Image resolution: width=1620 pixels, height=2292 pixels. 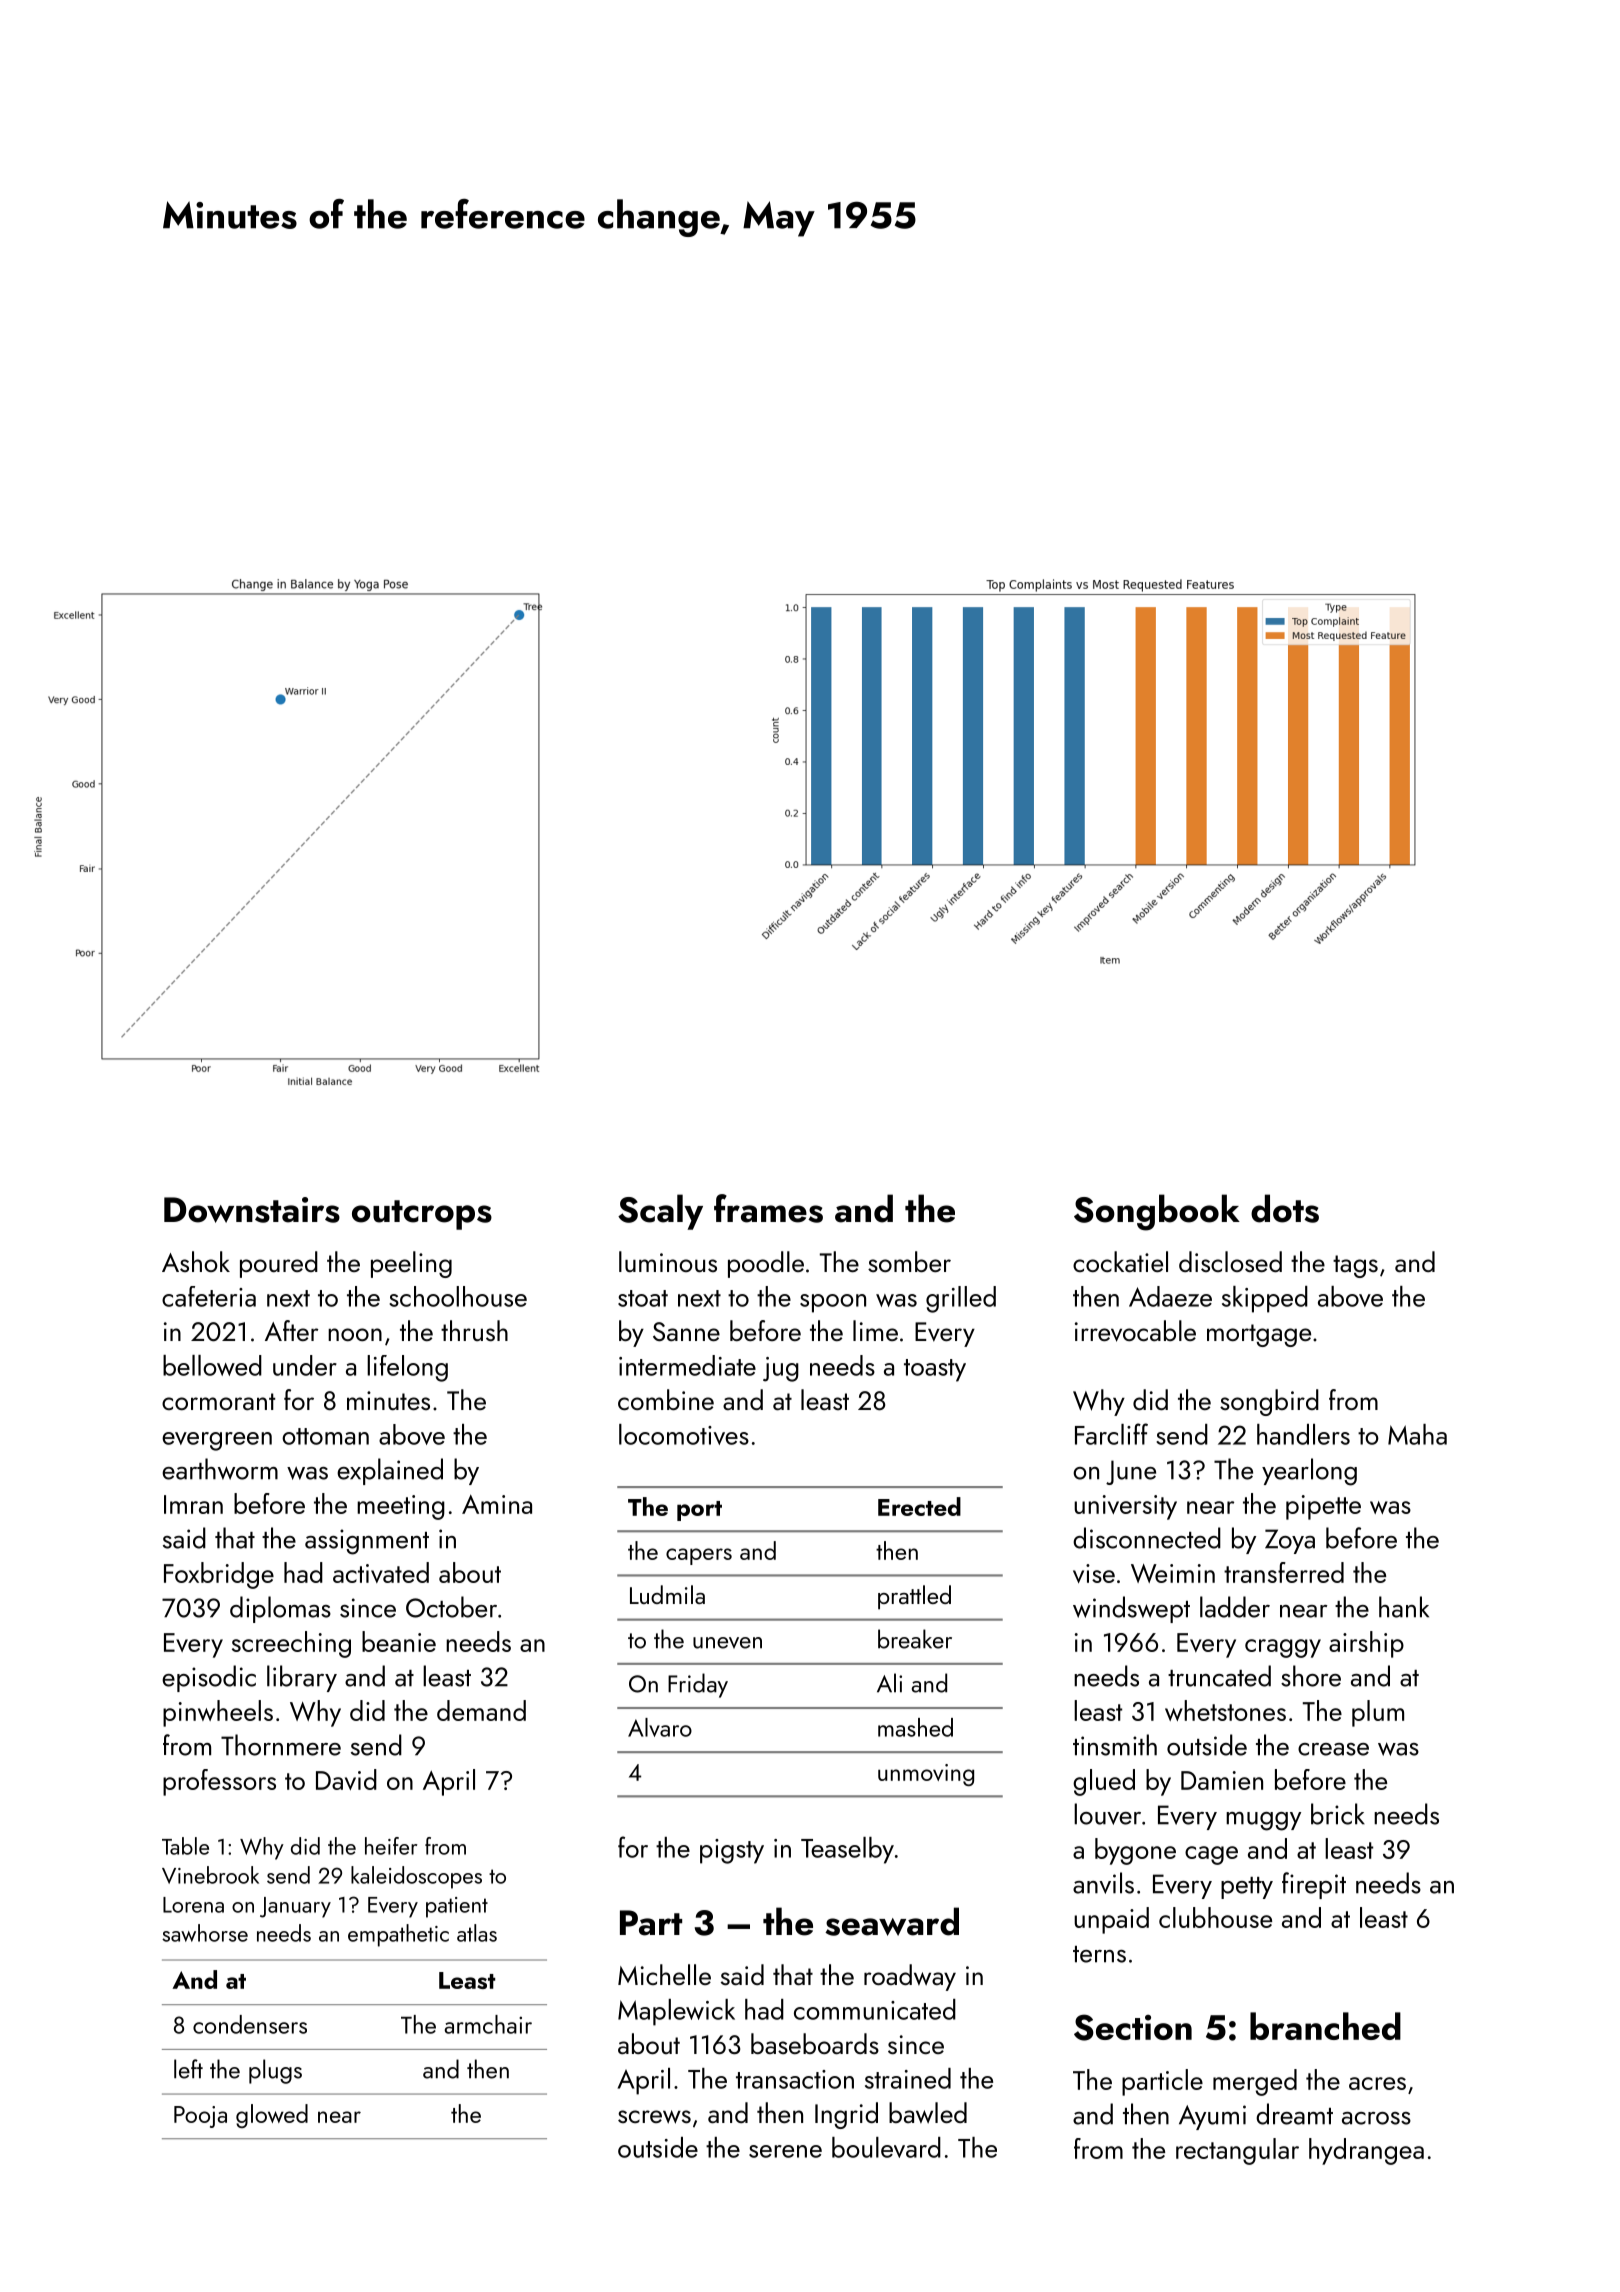 I want to click on Downstairs, so click(x=252, y=1210).
